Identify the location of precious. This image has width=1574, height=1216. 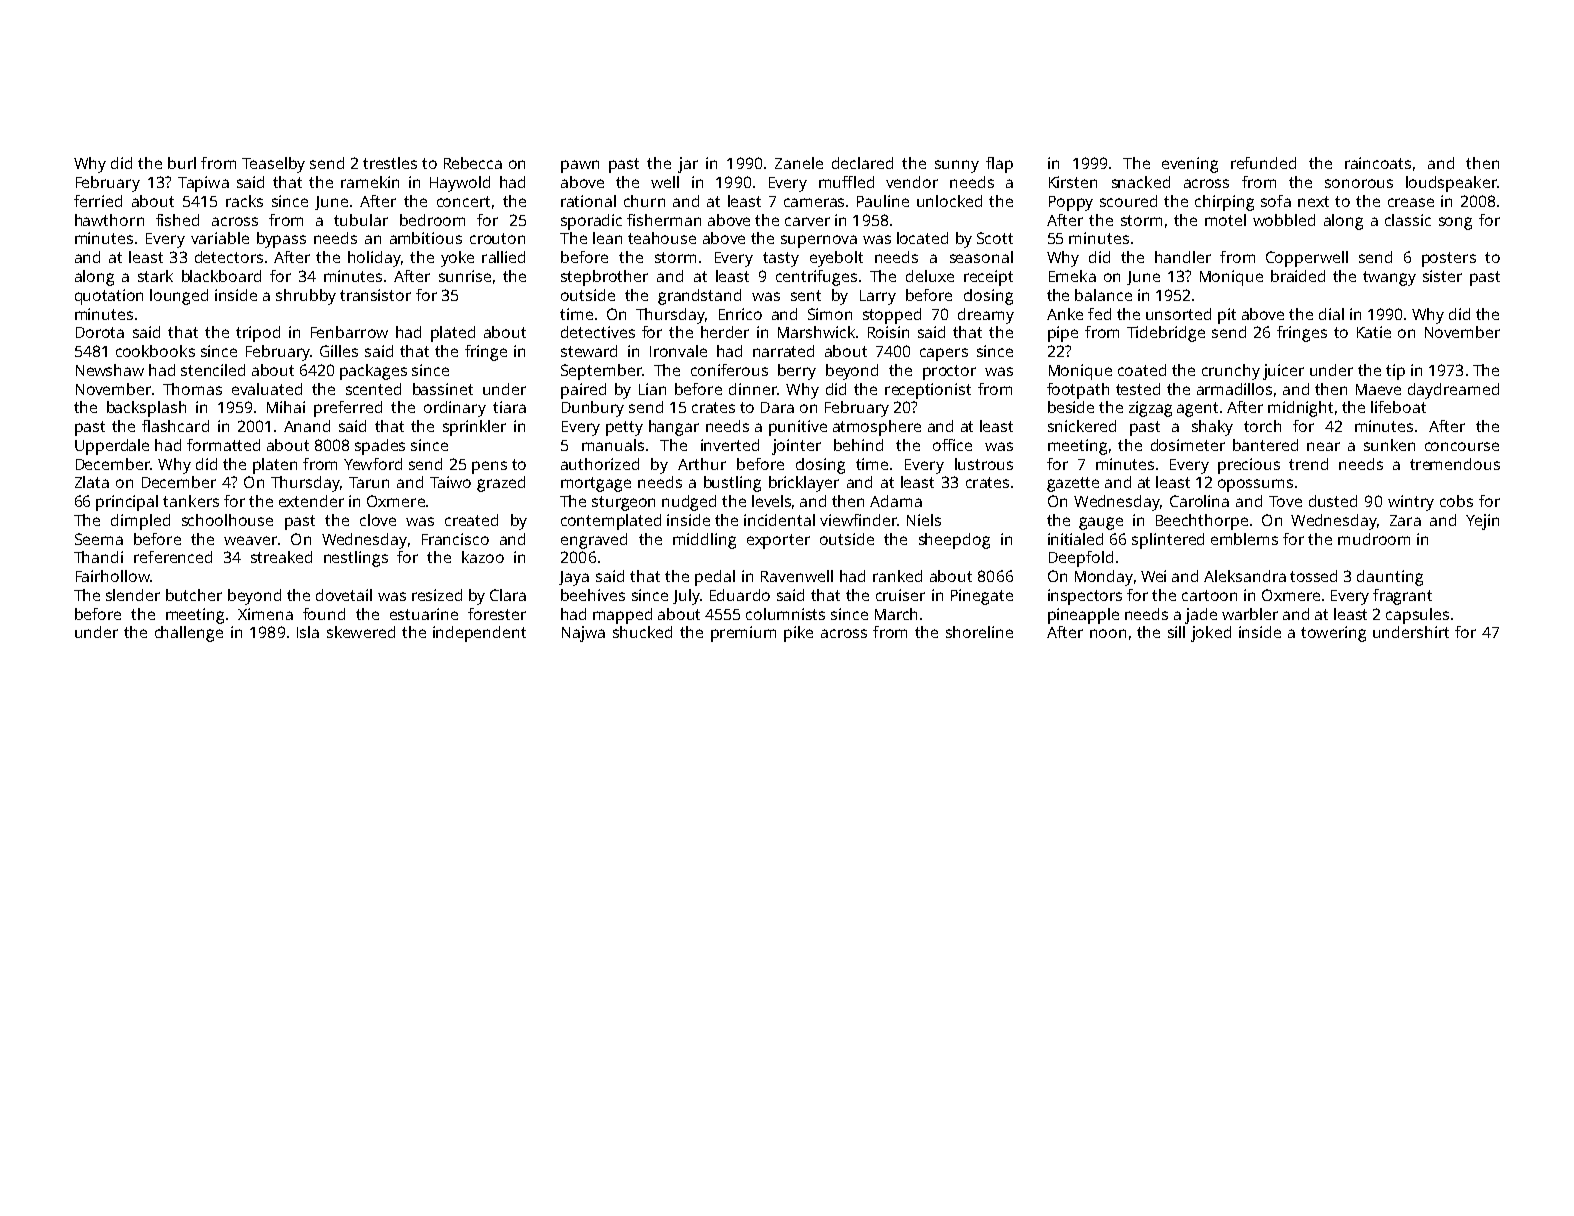
(1249, 466).
